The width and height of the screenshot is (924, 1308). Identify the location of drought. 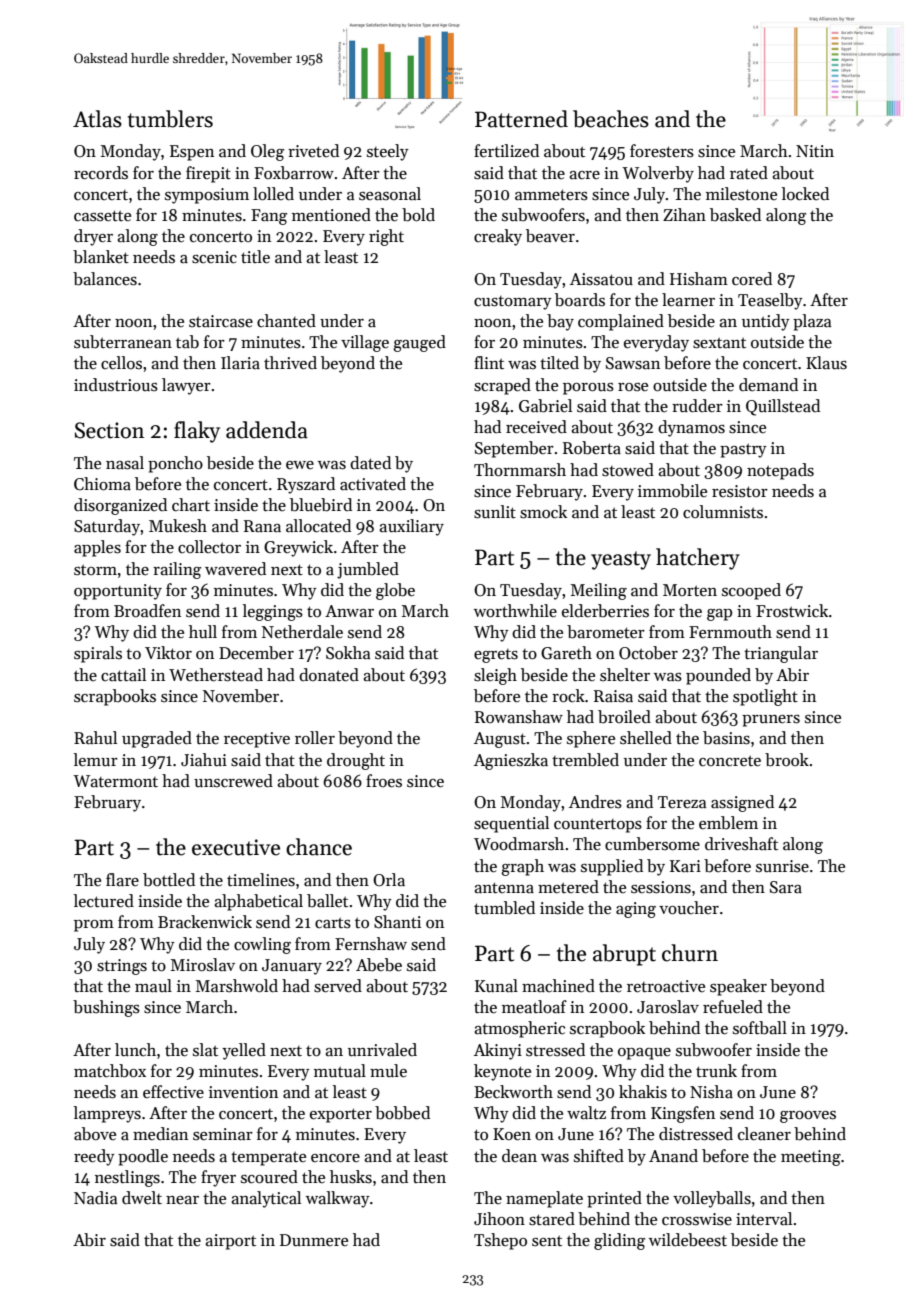
(356, 761).
